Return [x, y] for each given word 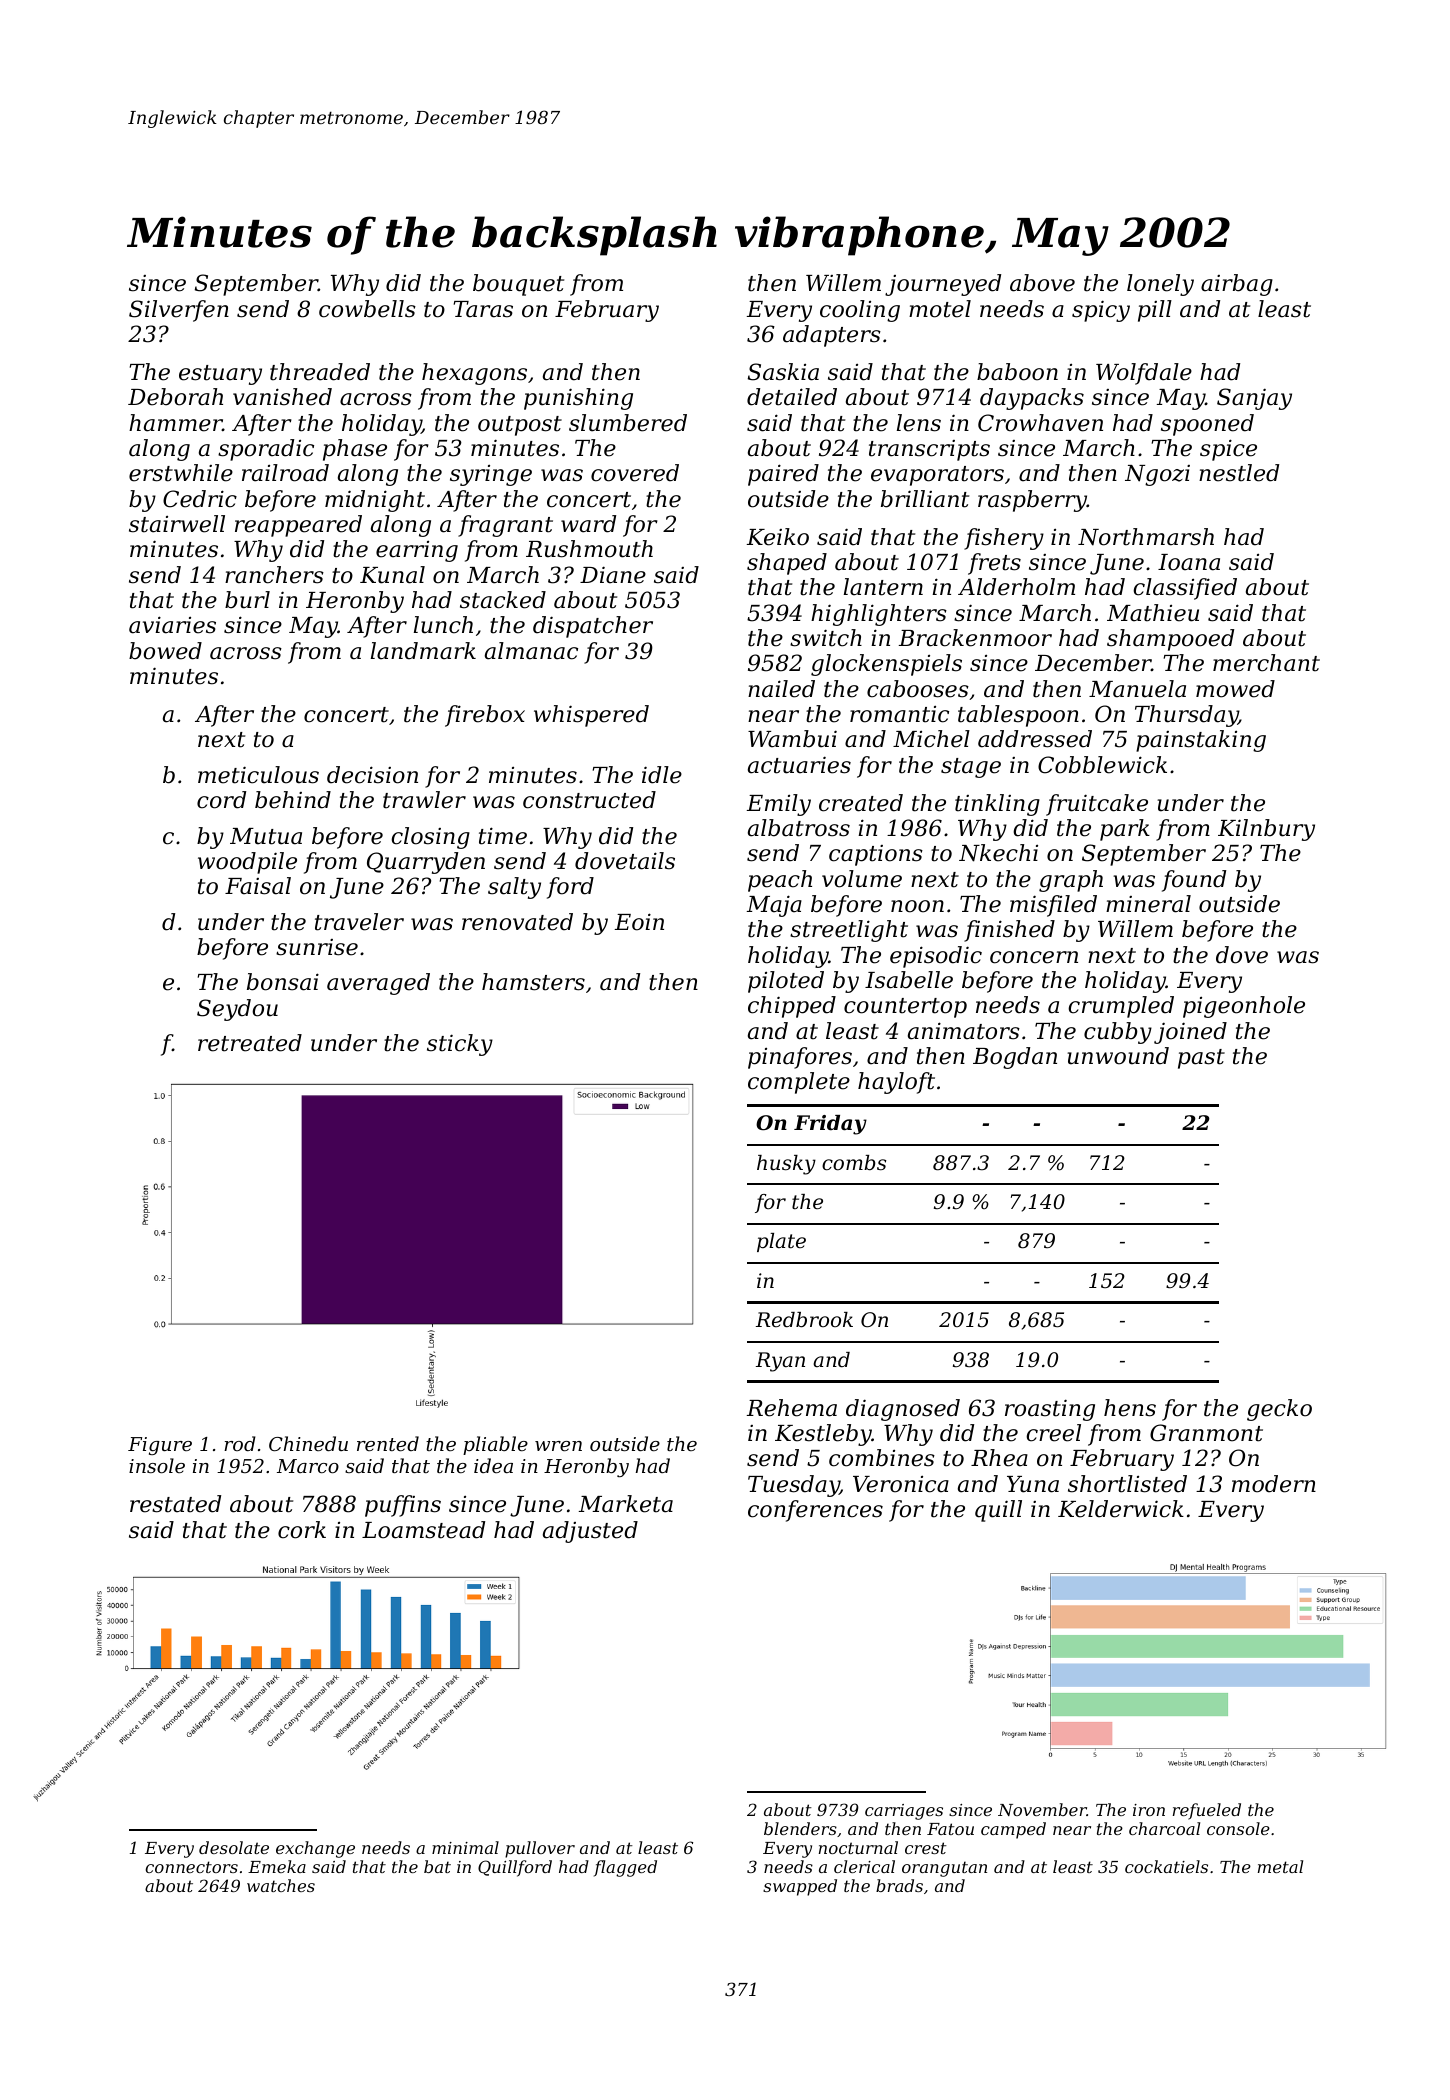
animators [964, 1031]
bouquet [518, 285]
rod [240, 1443]
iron [1149, 1810]
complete [799, 1083]
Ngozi [1157, 475]
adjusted [590, 1532]
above [1042, 283]
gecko [1279, 1410]
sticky [460, 1045]
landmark [423, 651]
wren [558, 1446]
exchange [315, 1849]
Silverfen [179, 311]
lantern [883, 587]
